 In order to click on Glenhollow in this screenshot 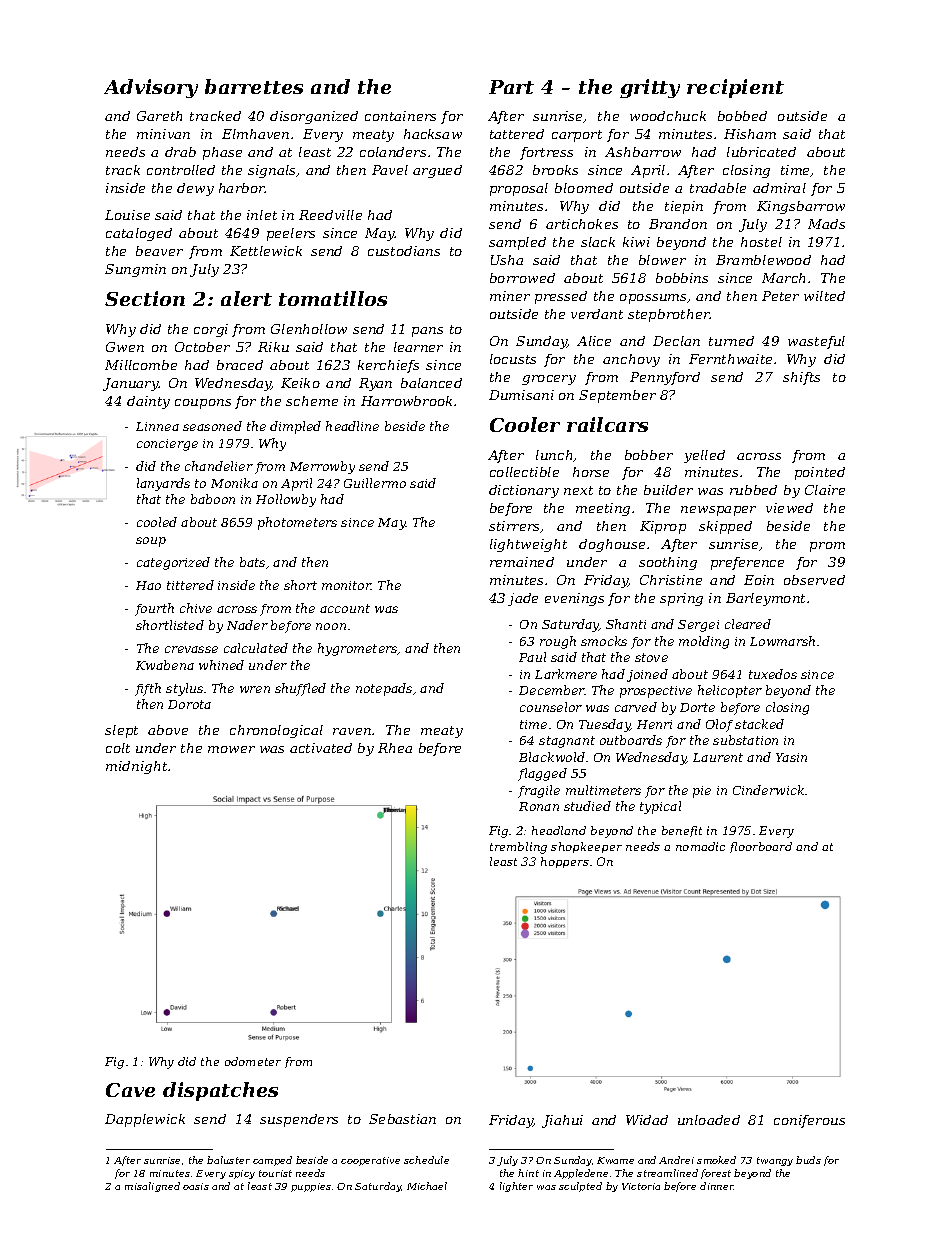, I will do `click(309, 329)`.
